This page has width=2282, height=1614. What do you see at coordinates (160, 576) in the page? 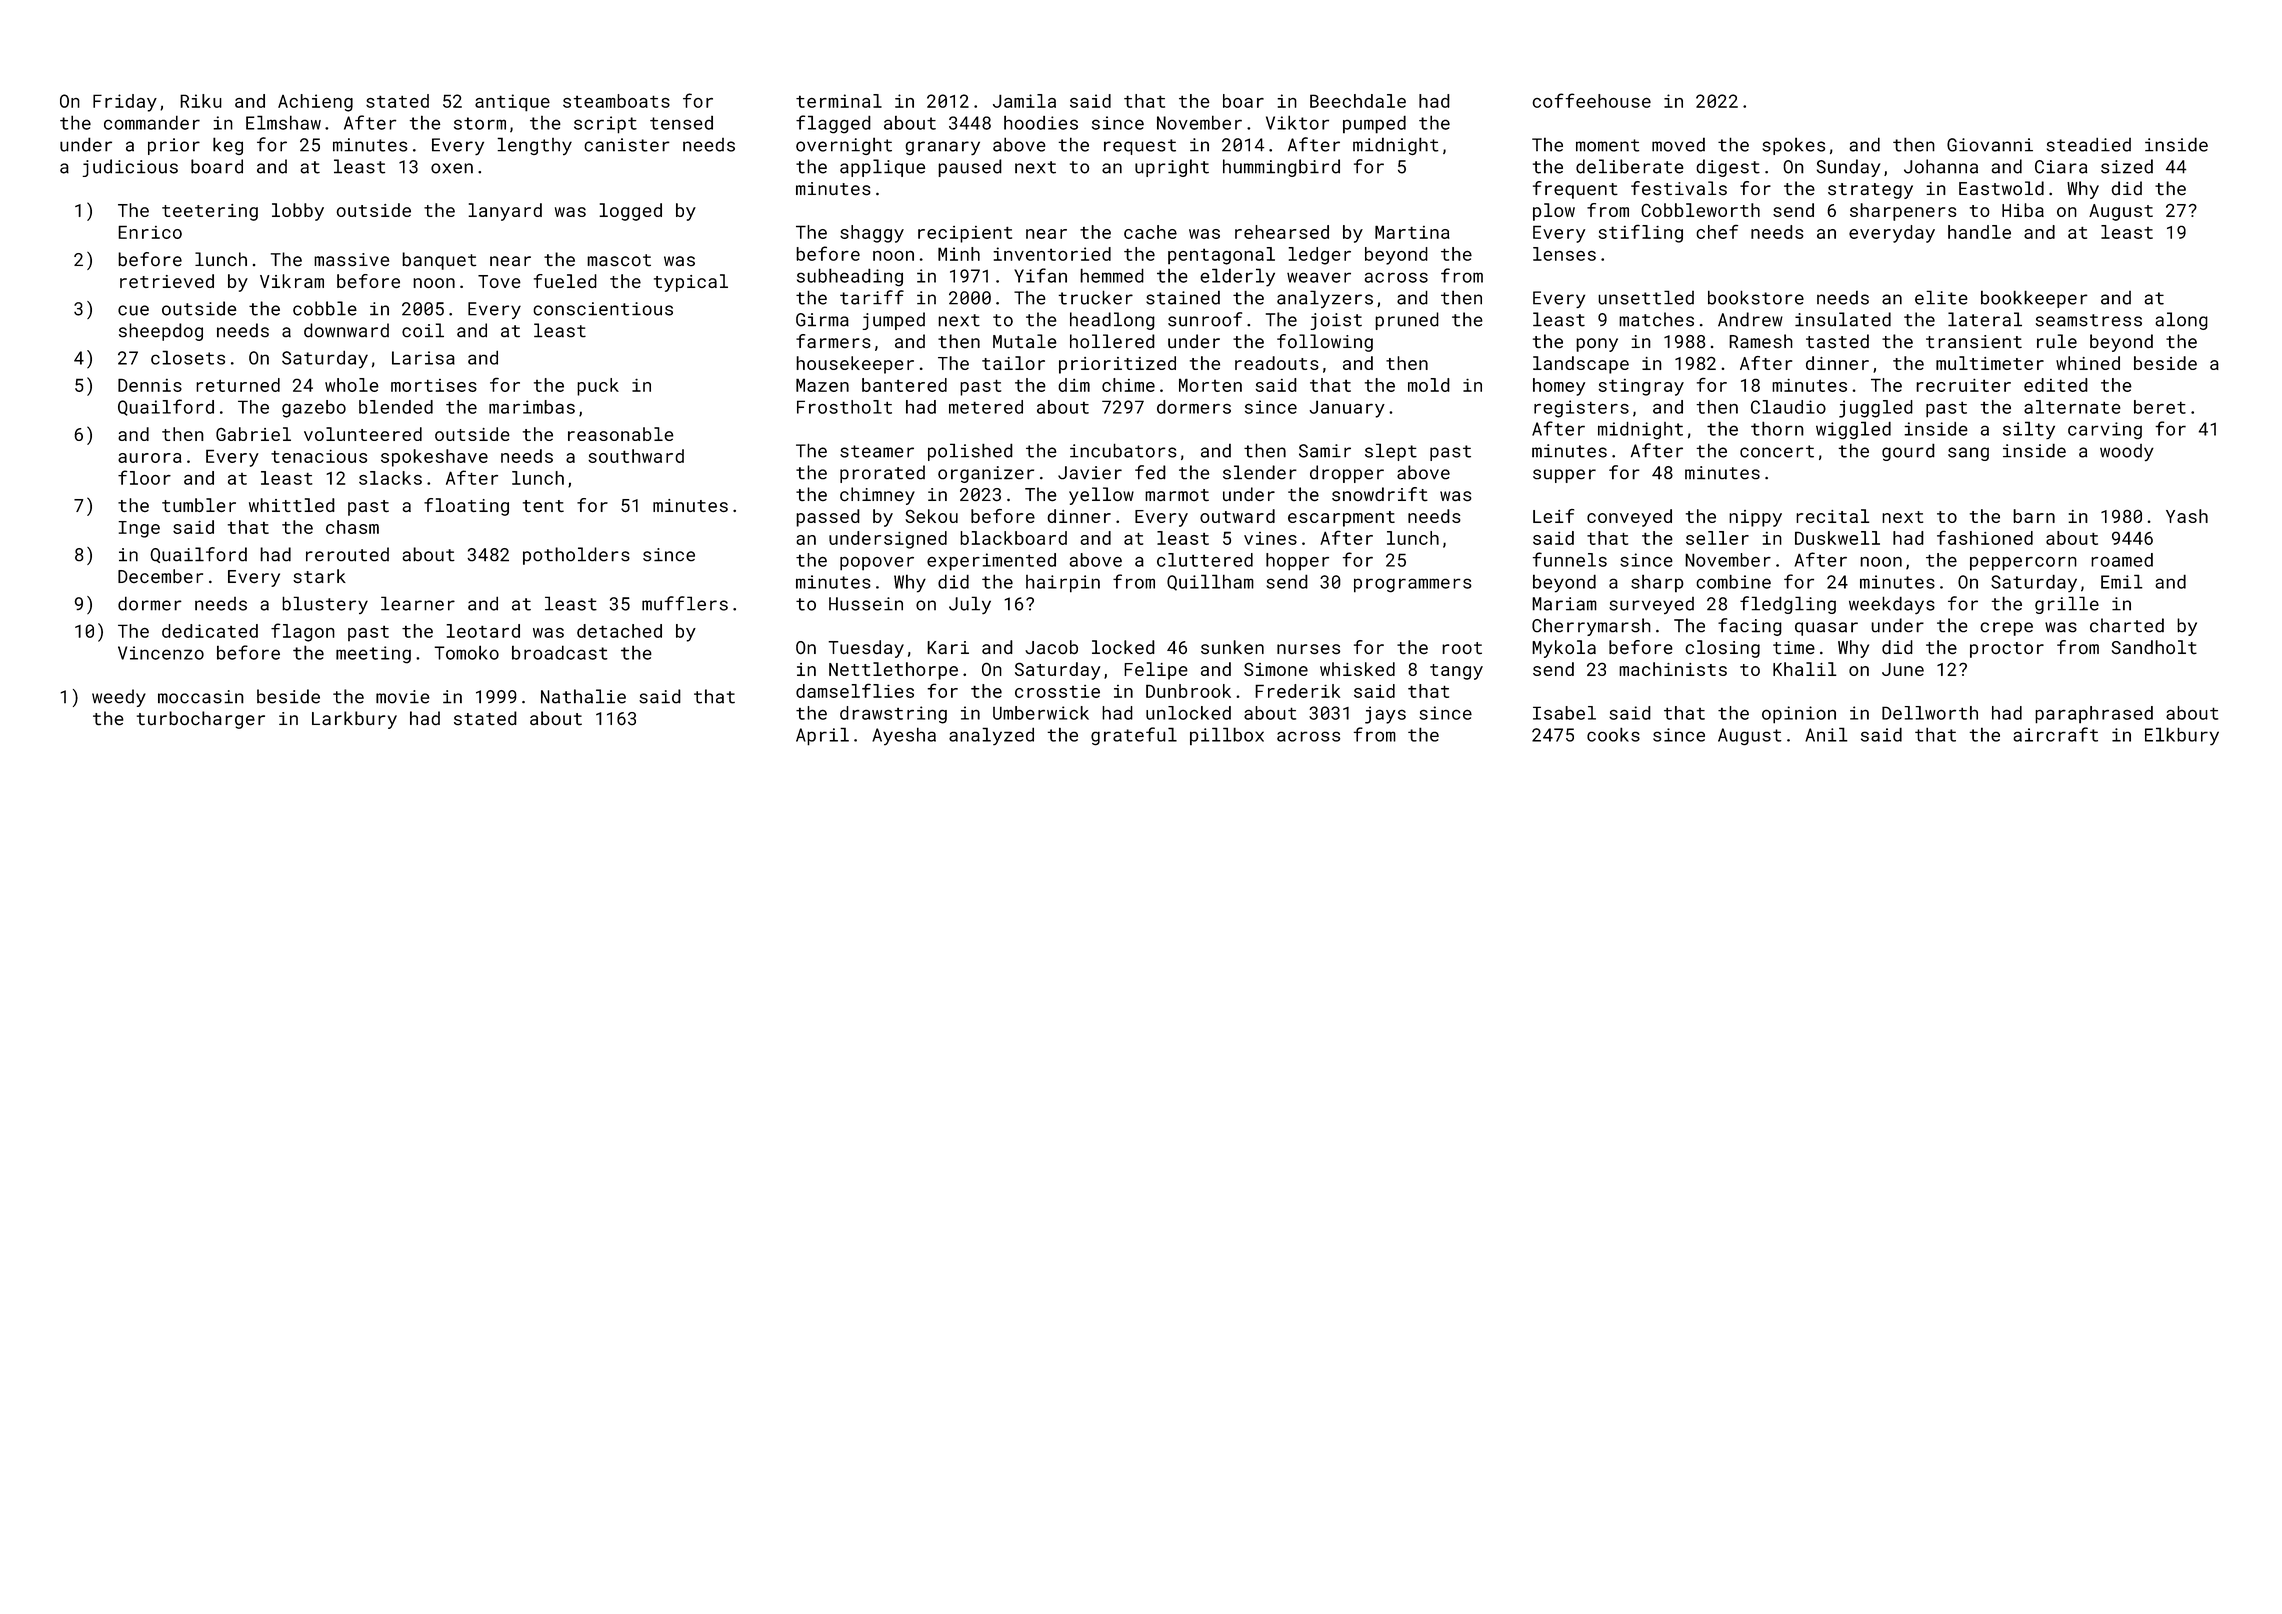
I see `December` at bounding box center [160, 576].
